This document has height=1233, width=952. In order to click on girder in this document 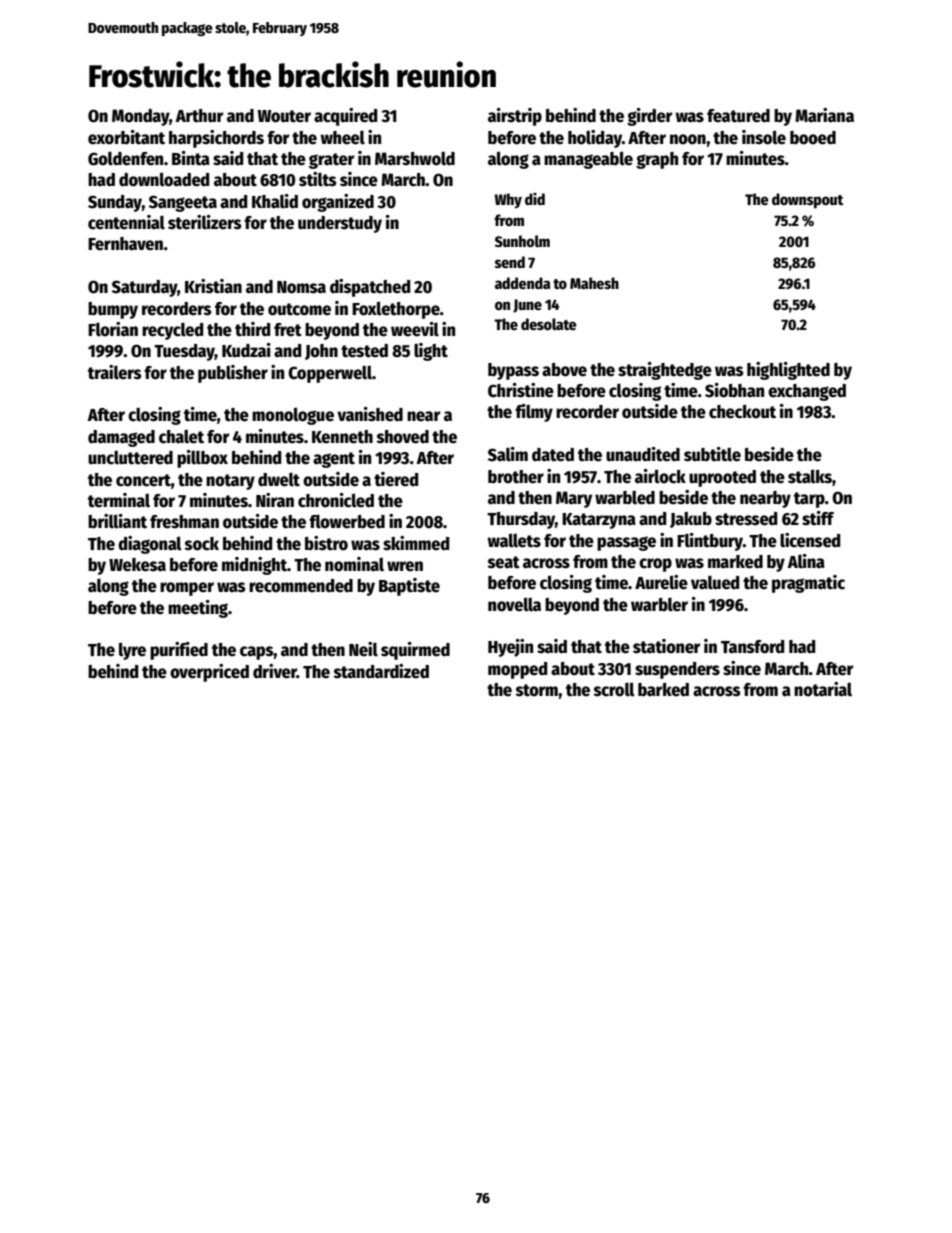, I will do `click(649, 117)`.
